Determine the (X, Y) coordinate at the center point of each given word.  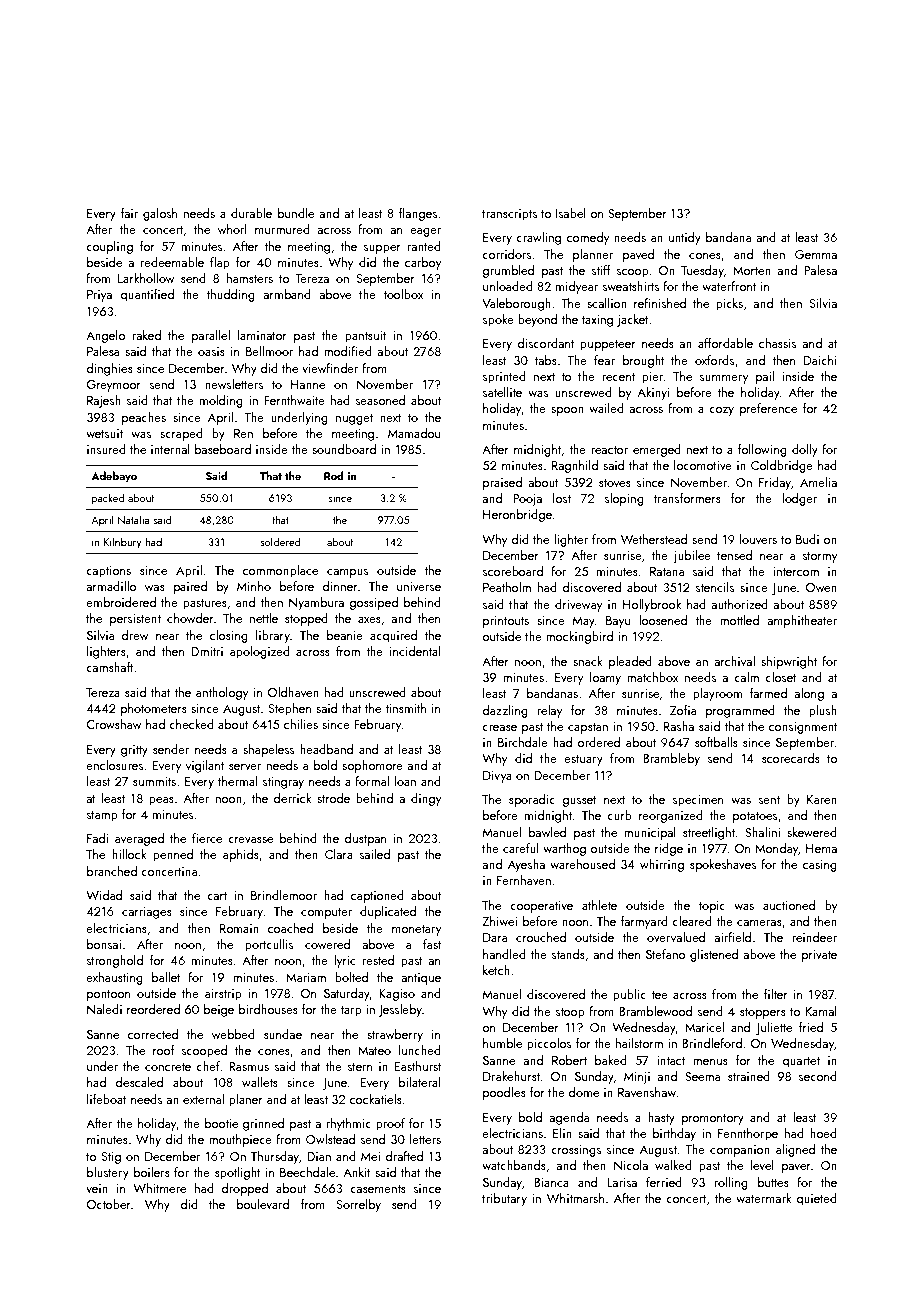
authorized (739, 604)
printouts (506, 622)
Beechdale (307, 1172)
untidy (685, 238)
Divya (497, 777)
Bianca (551, 1182)
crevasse (250, 840)
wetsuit (104, 433)
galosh (160, 214)
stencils (715, 587)
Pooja (527, 500)
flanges (418, 214)
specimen (698, 801)
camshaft (110, 667)
